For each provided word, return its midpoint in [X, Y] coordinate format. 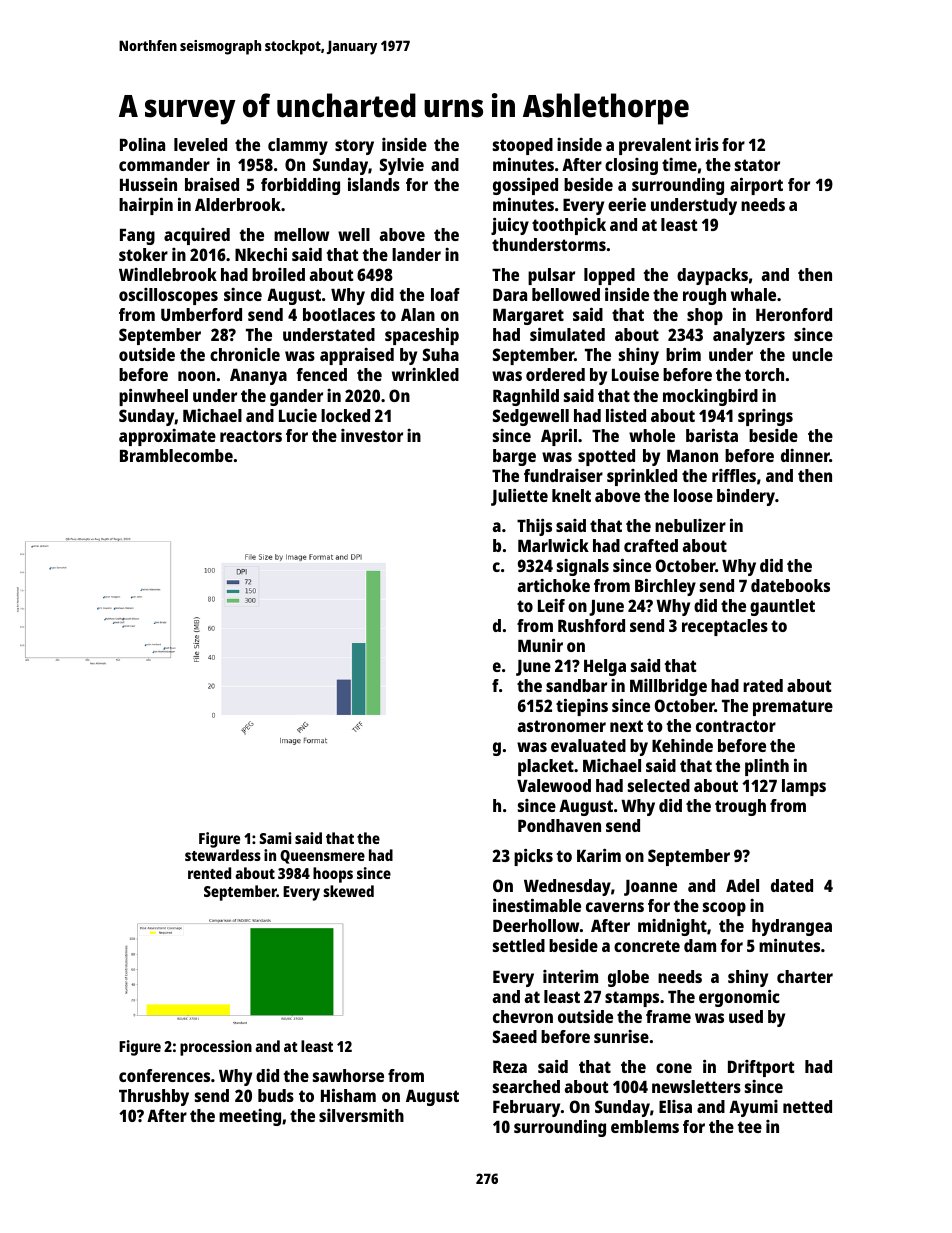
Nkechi [261, 254]
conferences [164, 1075]
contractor [736, 726]
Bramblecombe [176, 455]
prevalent [655, 146]
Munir [540, 645]
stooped [523, 146]
